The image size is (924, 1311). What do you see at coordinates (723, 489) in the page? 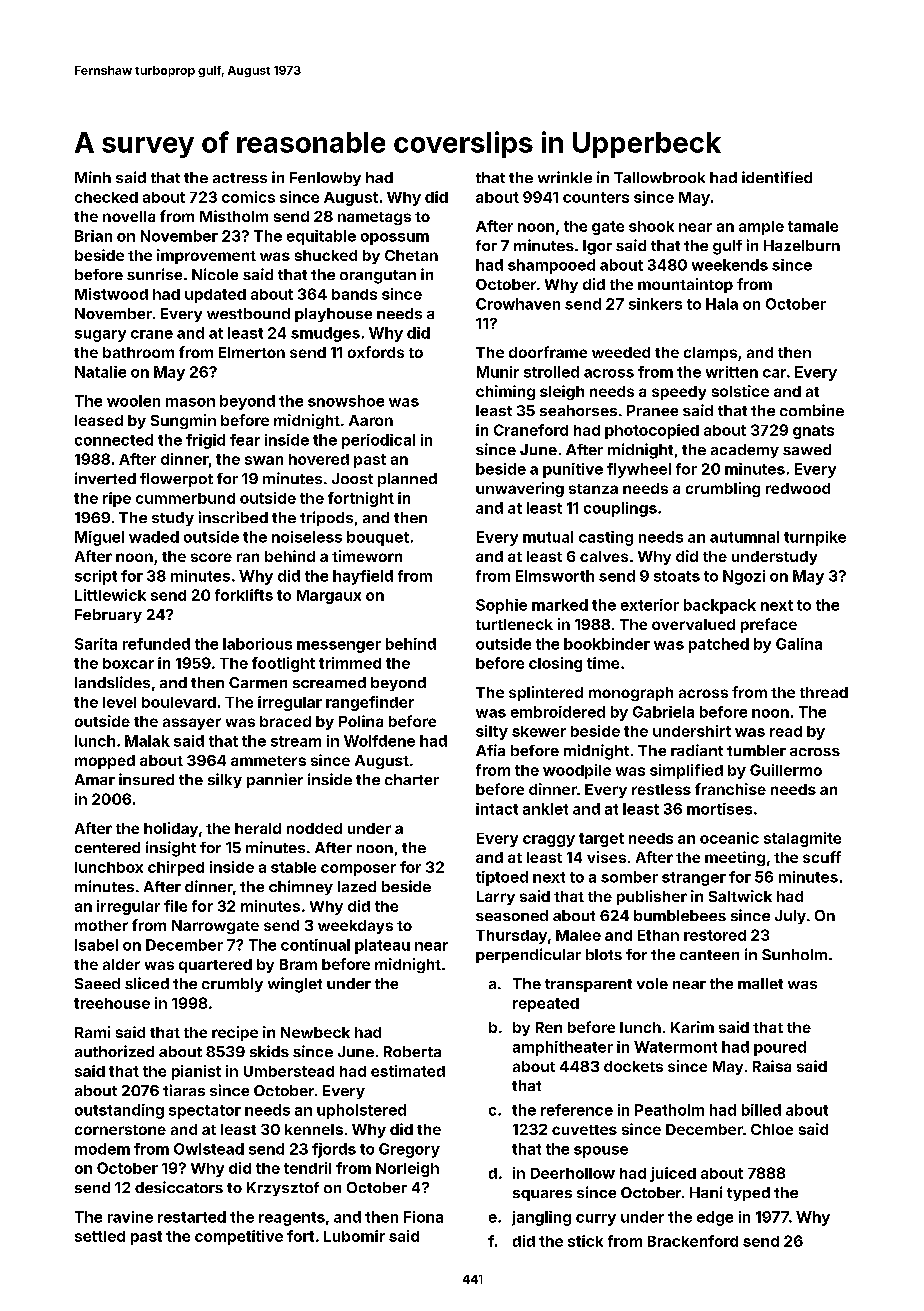
I see `crumbling` at bounding box center [723, 489].
